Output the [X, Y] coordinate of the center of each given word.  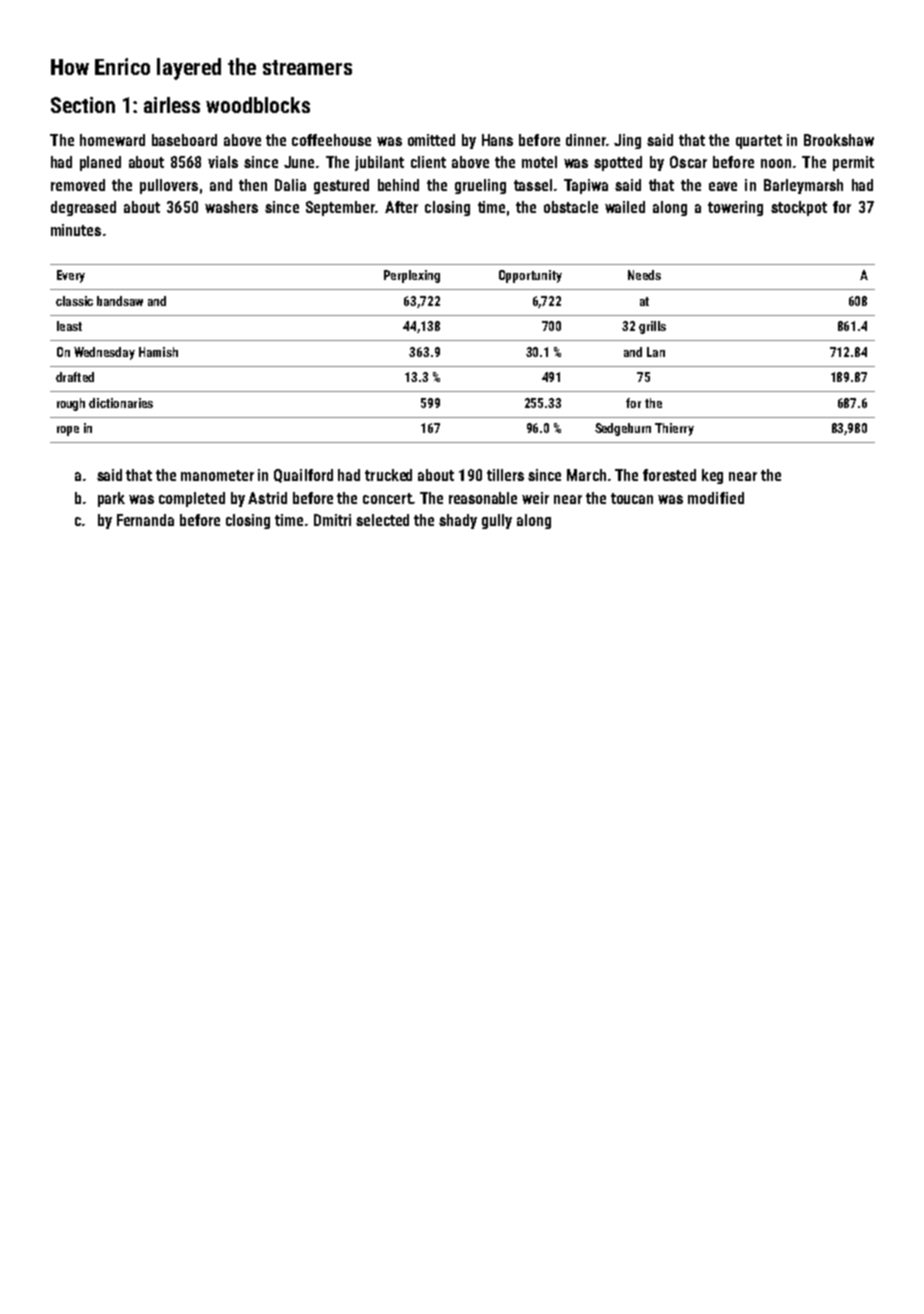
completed [192, 499]
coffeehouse [331, 140]
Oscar [688, 162]
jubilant [379, 163]
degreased [83, 208]
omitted [431, 140]
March [586, 475]
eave [723, 186]
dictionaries [121, 403]
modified [716, 498]
